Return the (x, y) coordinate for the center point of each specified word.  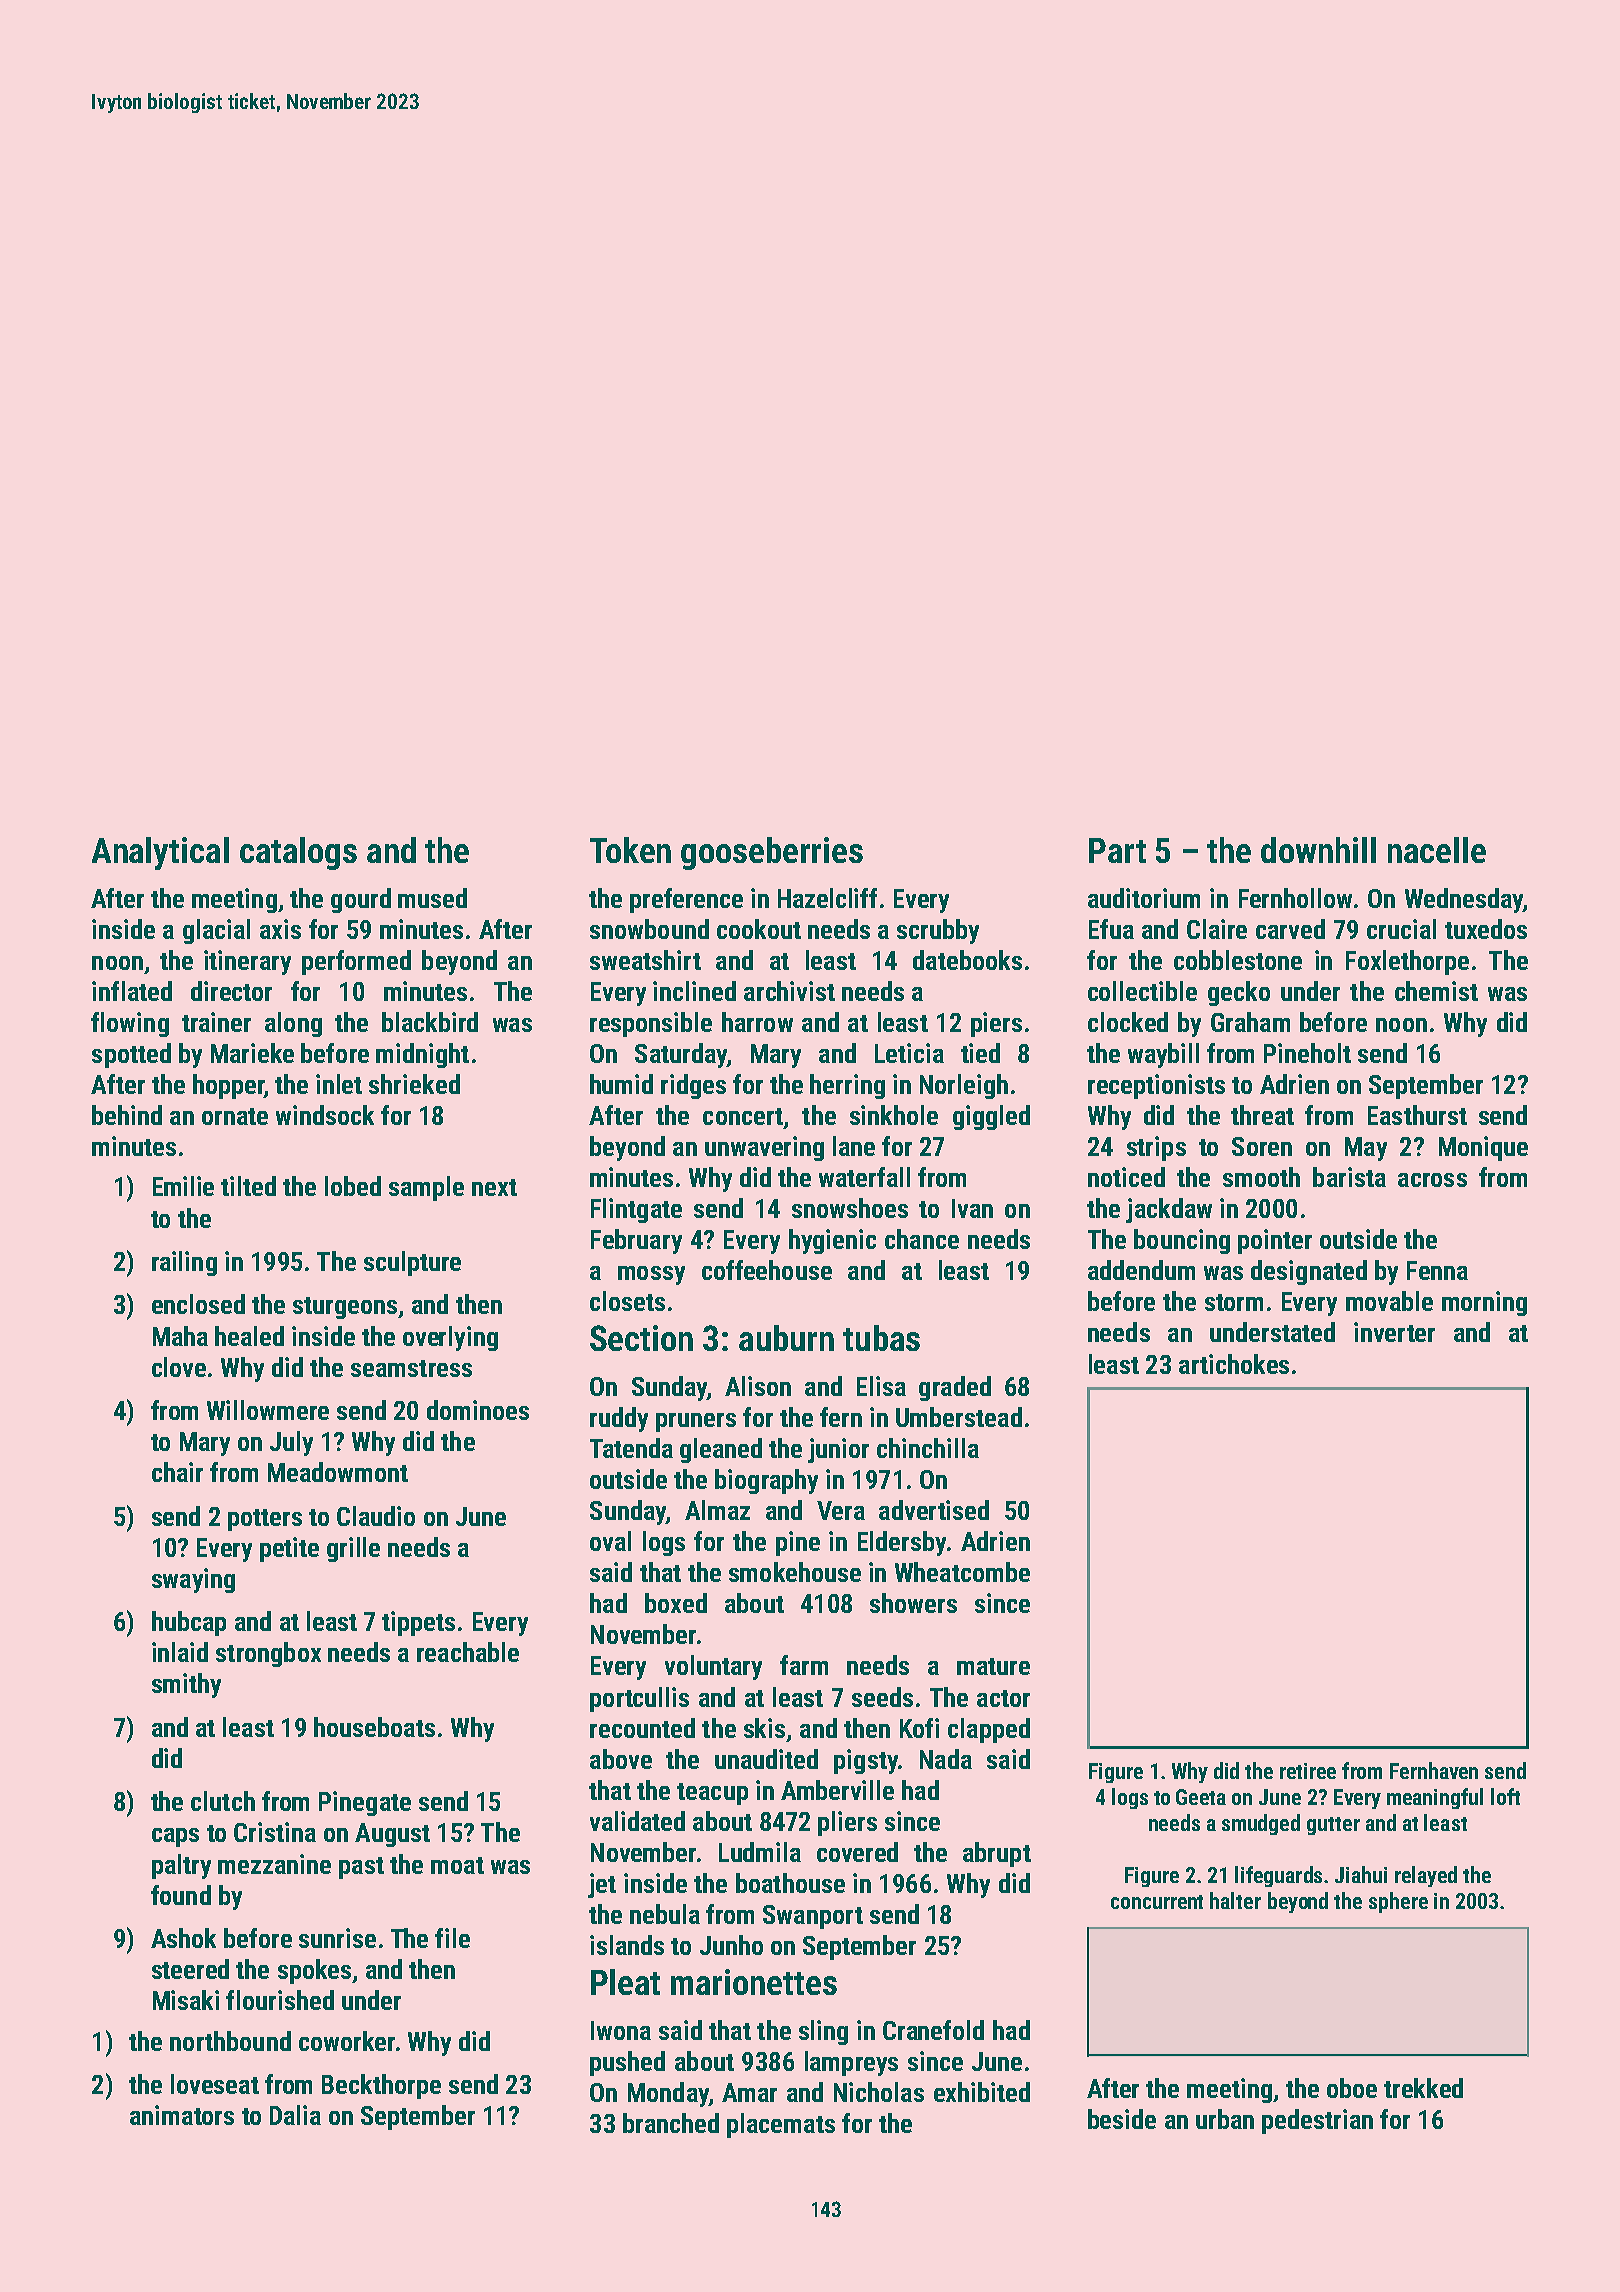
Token (630, 850)
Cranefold (933, 2030)
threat (1262, 1115)
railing (184, 1263)
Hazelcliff (827, 898)
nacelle (1437, 850)
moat (457, 1865)
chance (922, 1239)
